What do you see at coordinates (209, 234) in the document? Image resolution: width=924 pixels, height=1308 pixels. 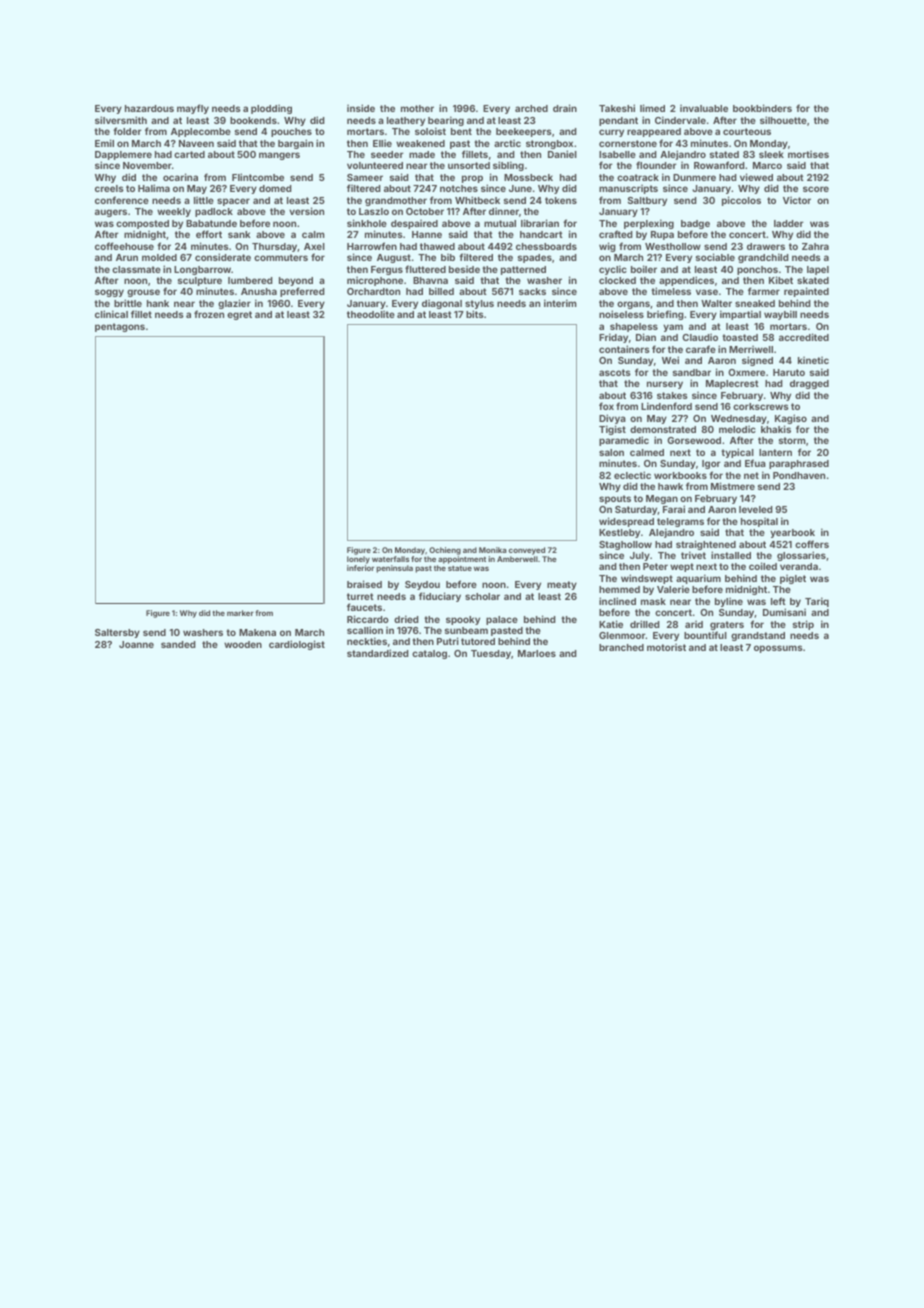 I see `effort` at bounding box center [209, 234].
